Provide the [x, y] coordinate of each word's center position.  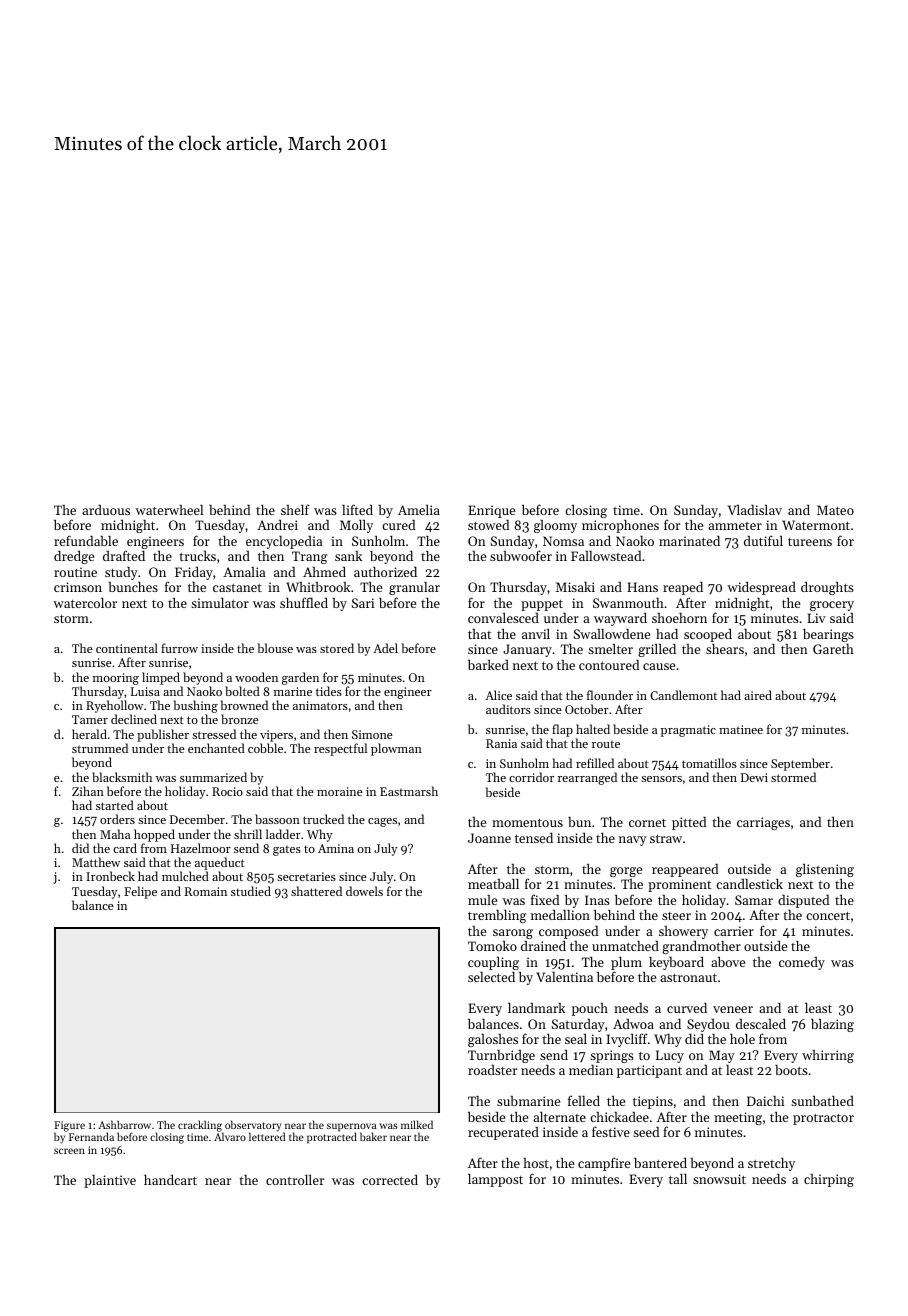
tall [678, 1178]
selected [491, 976]
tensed [534, 838]
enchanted [216, 748]
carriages [763, 823]
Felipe [140, 892]
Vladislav [755, 510]
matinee [741, 729]
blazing [832, 1025]
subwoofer [521, 555]
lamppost [495, 1180]
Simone [372, 734]
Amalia [244, 572]
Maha [115, 834]
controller [295, 1179]
